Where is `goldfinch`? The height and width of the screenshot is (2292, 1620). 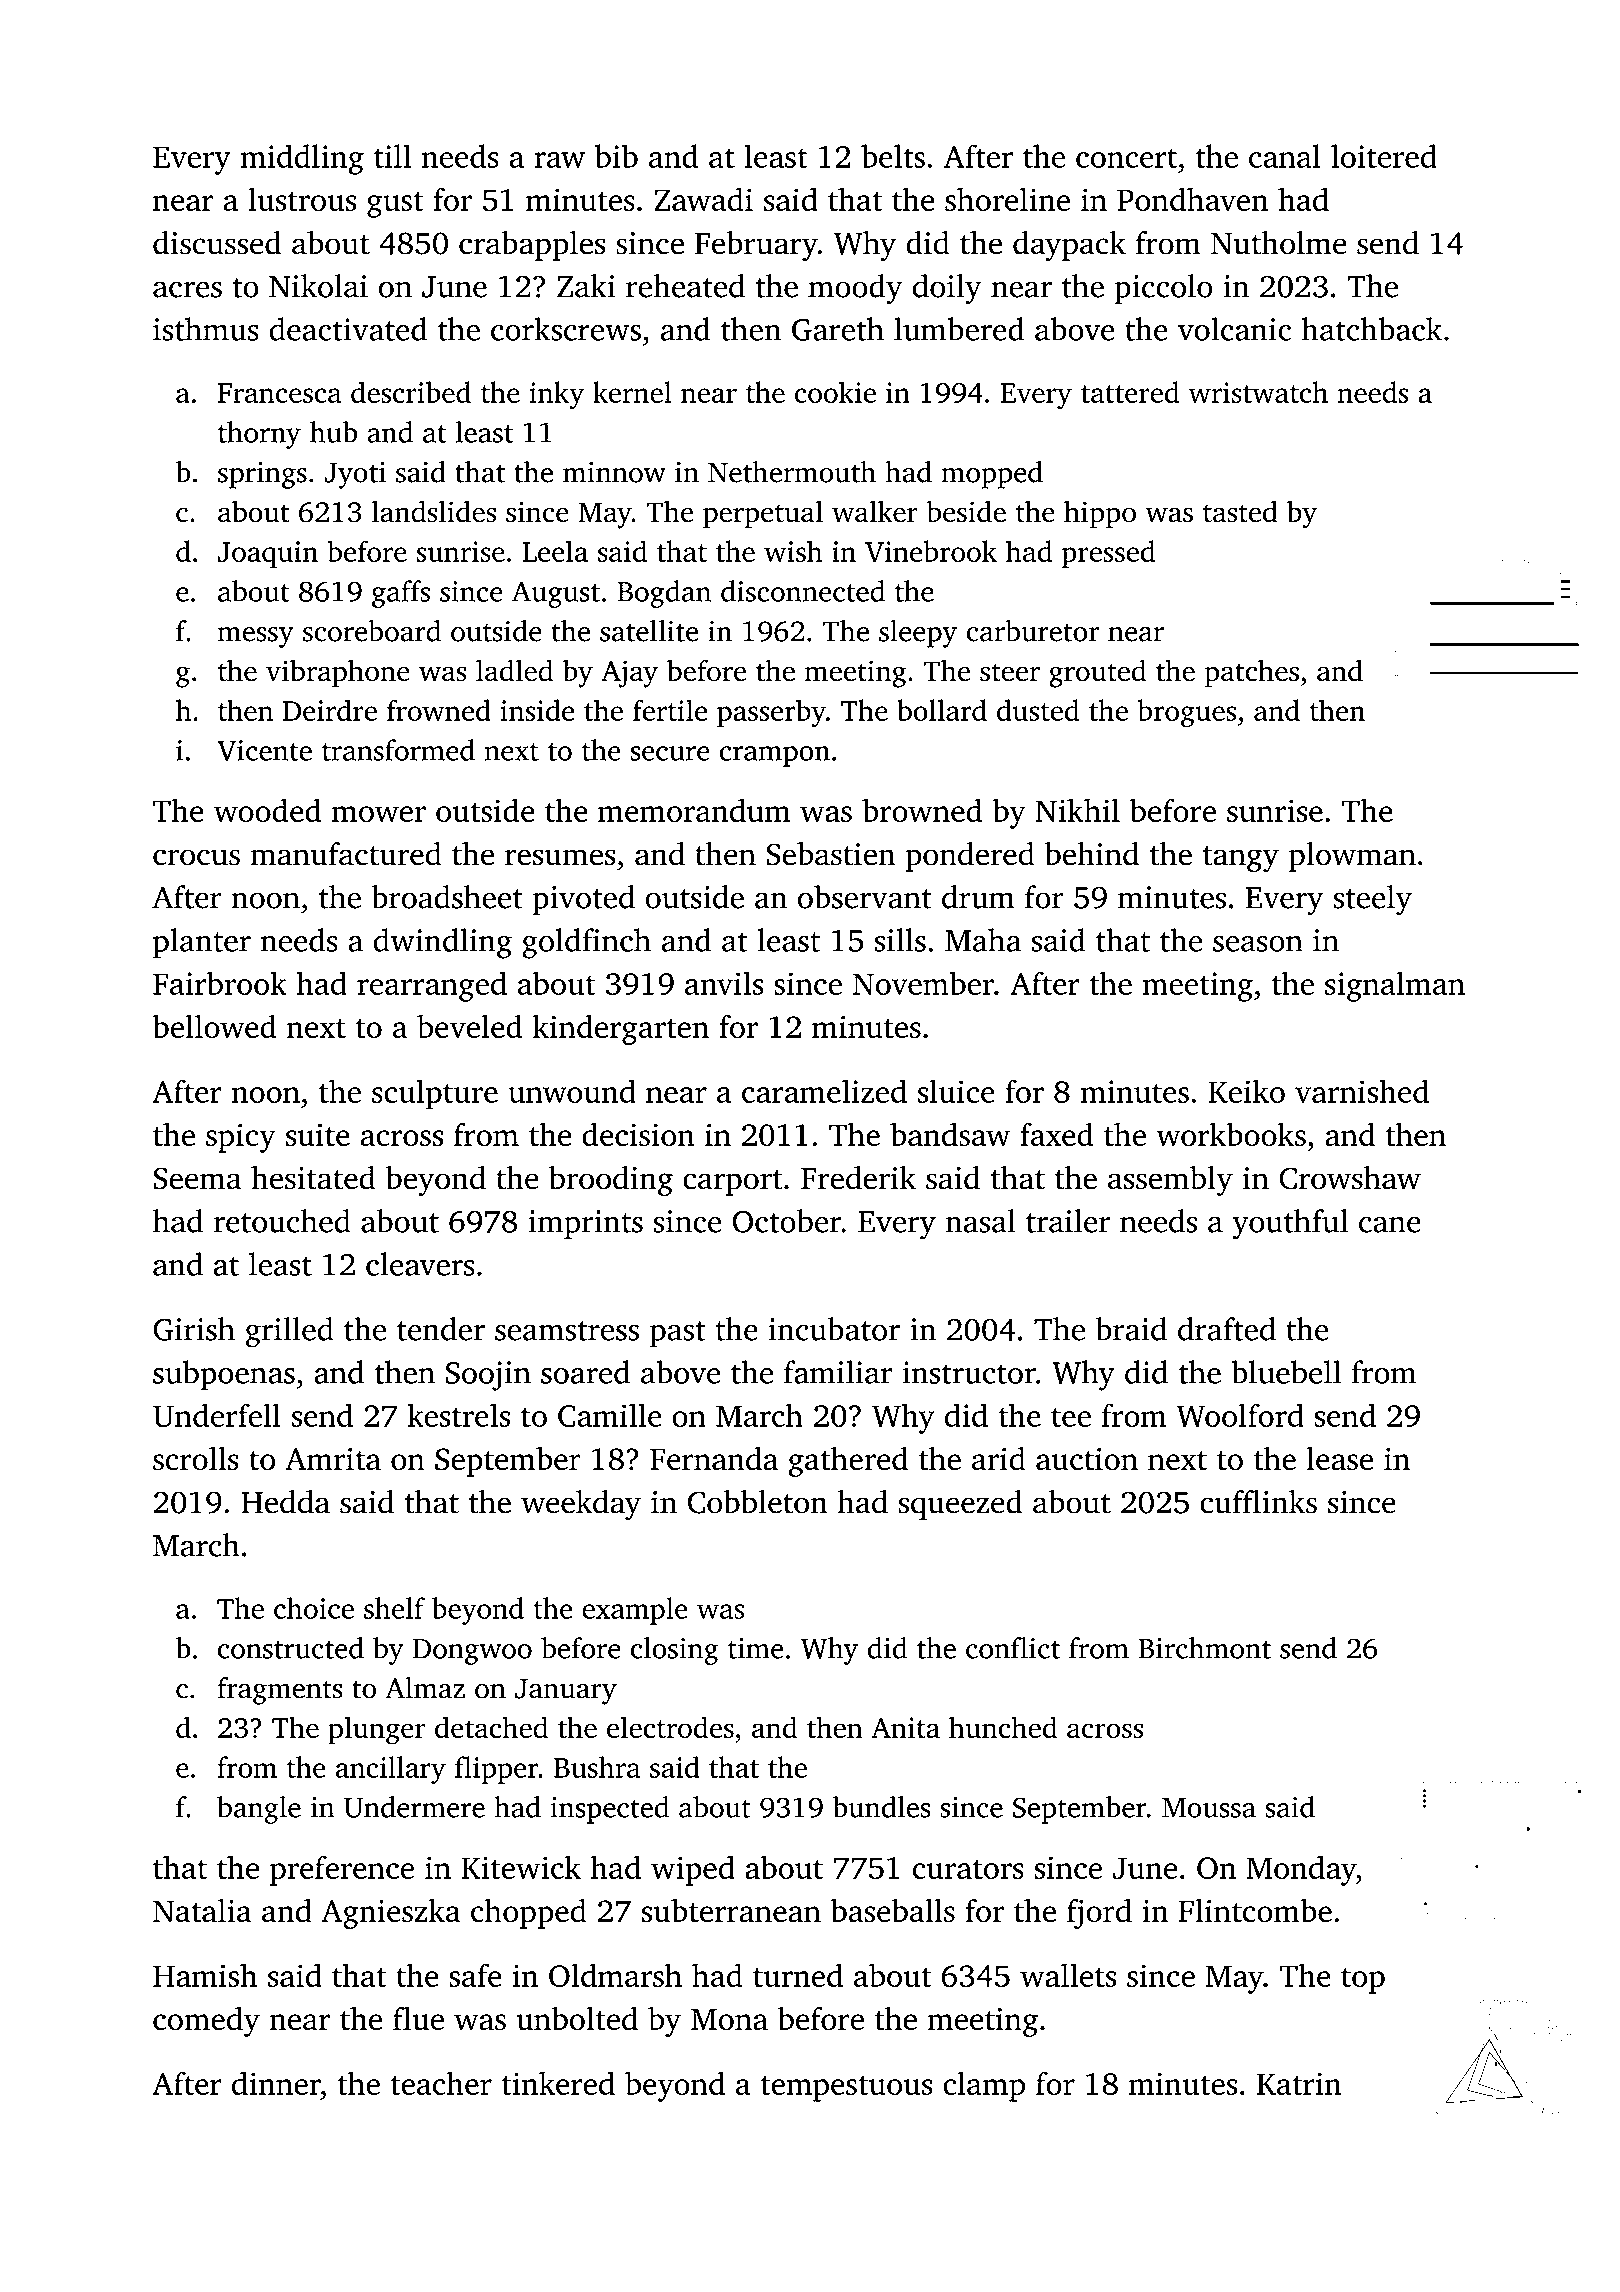
goldfinch is located at coordinates (586, 943).
